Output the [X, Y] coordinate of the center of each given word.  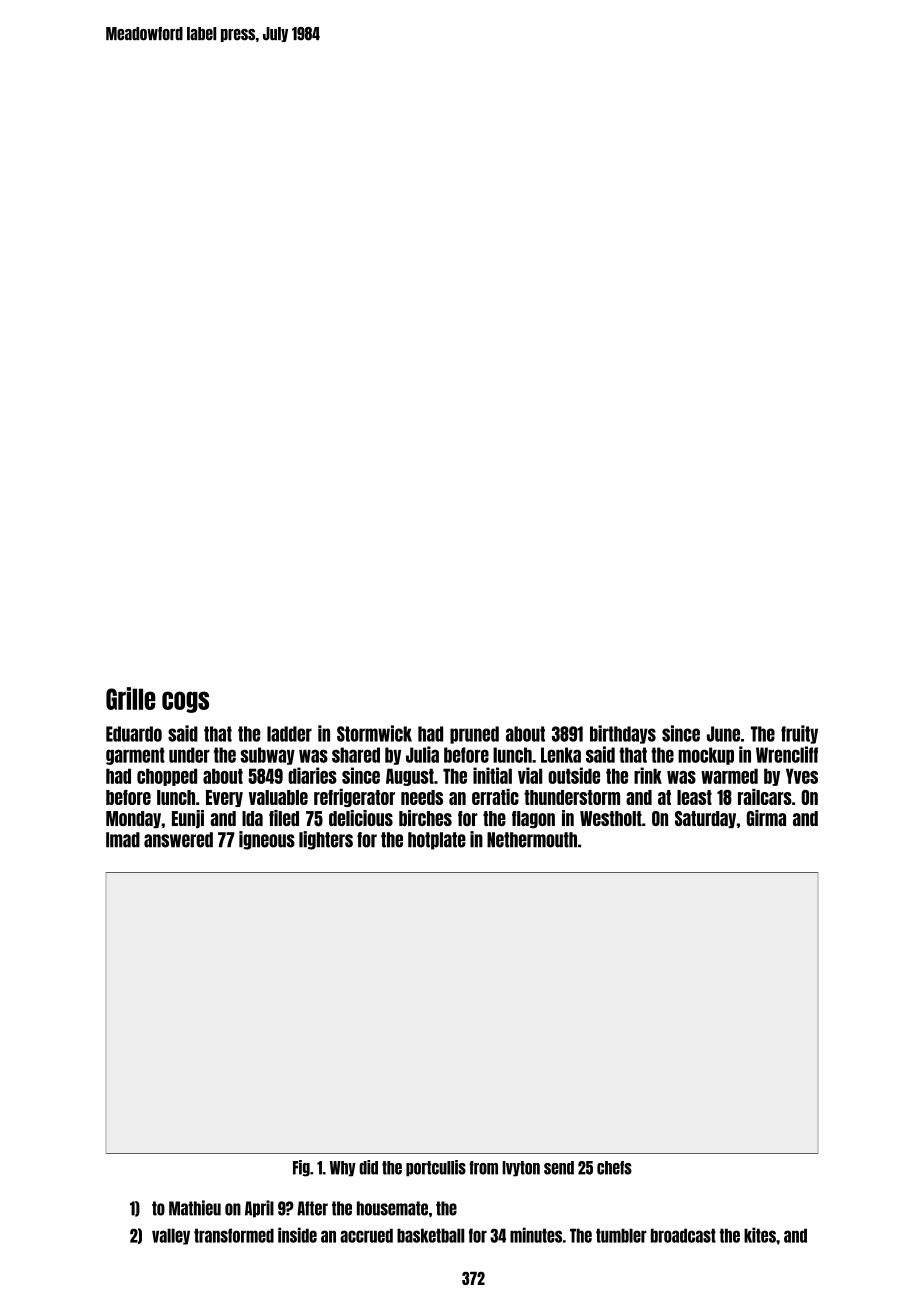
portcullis [436, 1168]
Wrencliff [787, 754]
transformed [234, 1235]
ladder [289, 734]
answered [178, 840]
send [559, 1168]
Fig [301, 1168]
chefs [614, 1168]
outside [574, 775]
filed [284, 818]
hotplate [437, 841]
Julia [422, 754]
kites [760, 1235]
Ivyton [521, 1169]
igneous [267, 840]
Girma [766, 818]
